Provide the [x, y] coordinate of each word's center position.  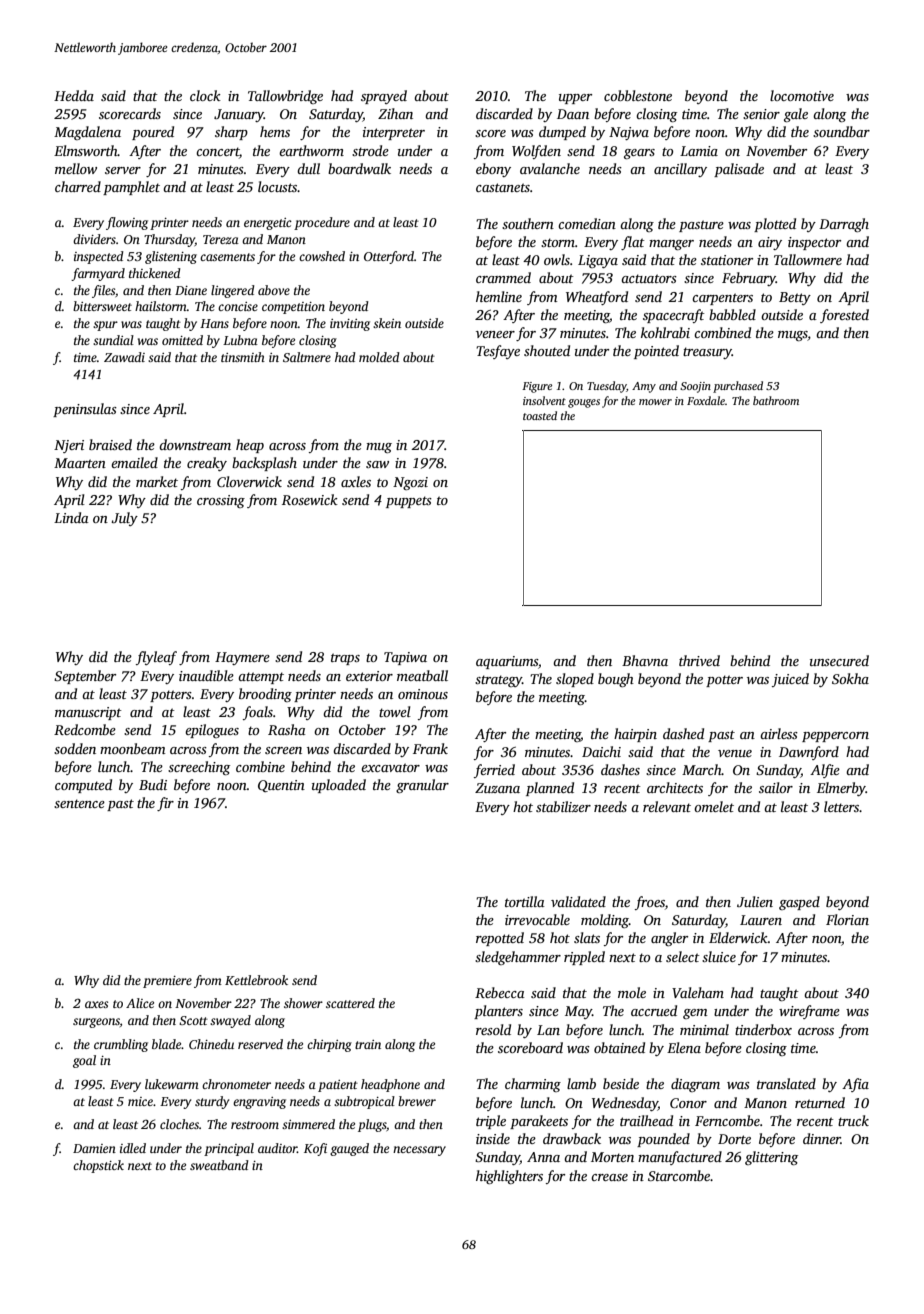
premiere [167, 982]
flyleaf [156, 658]
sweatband [219, 1165]
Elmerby [841, 789]
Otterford [389, 257]
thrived [699, 660]
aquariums [507, 662]
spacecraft [674, 316]
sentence [79, 803]
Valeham [698, 992]
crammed [503, 277]
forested [844, 316]
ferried [494, 771]
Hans [214, 323]
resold [493, 1029]
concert [218, 152]
